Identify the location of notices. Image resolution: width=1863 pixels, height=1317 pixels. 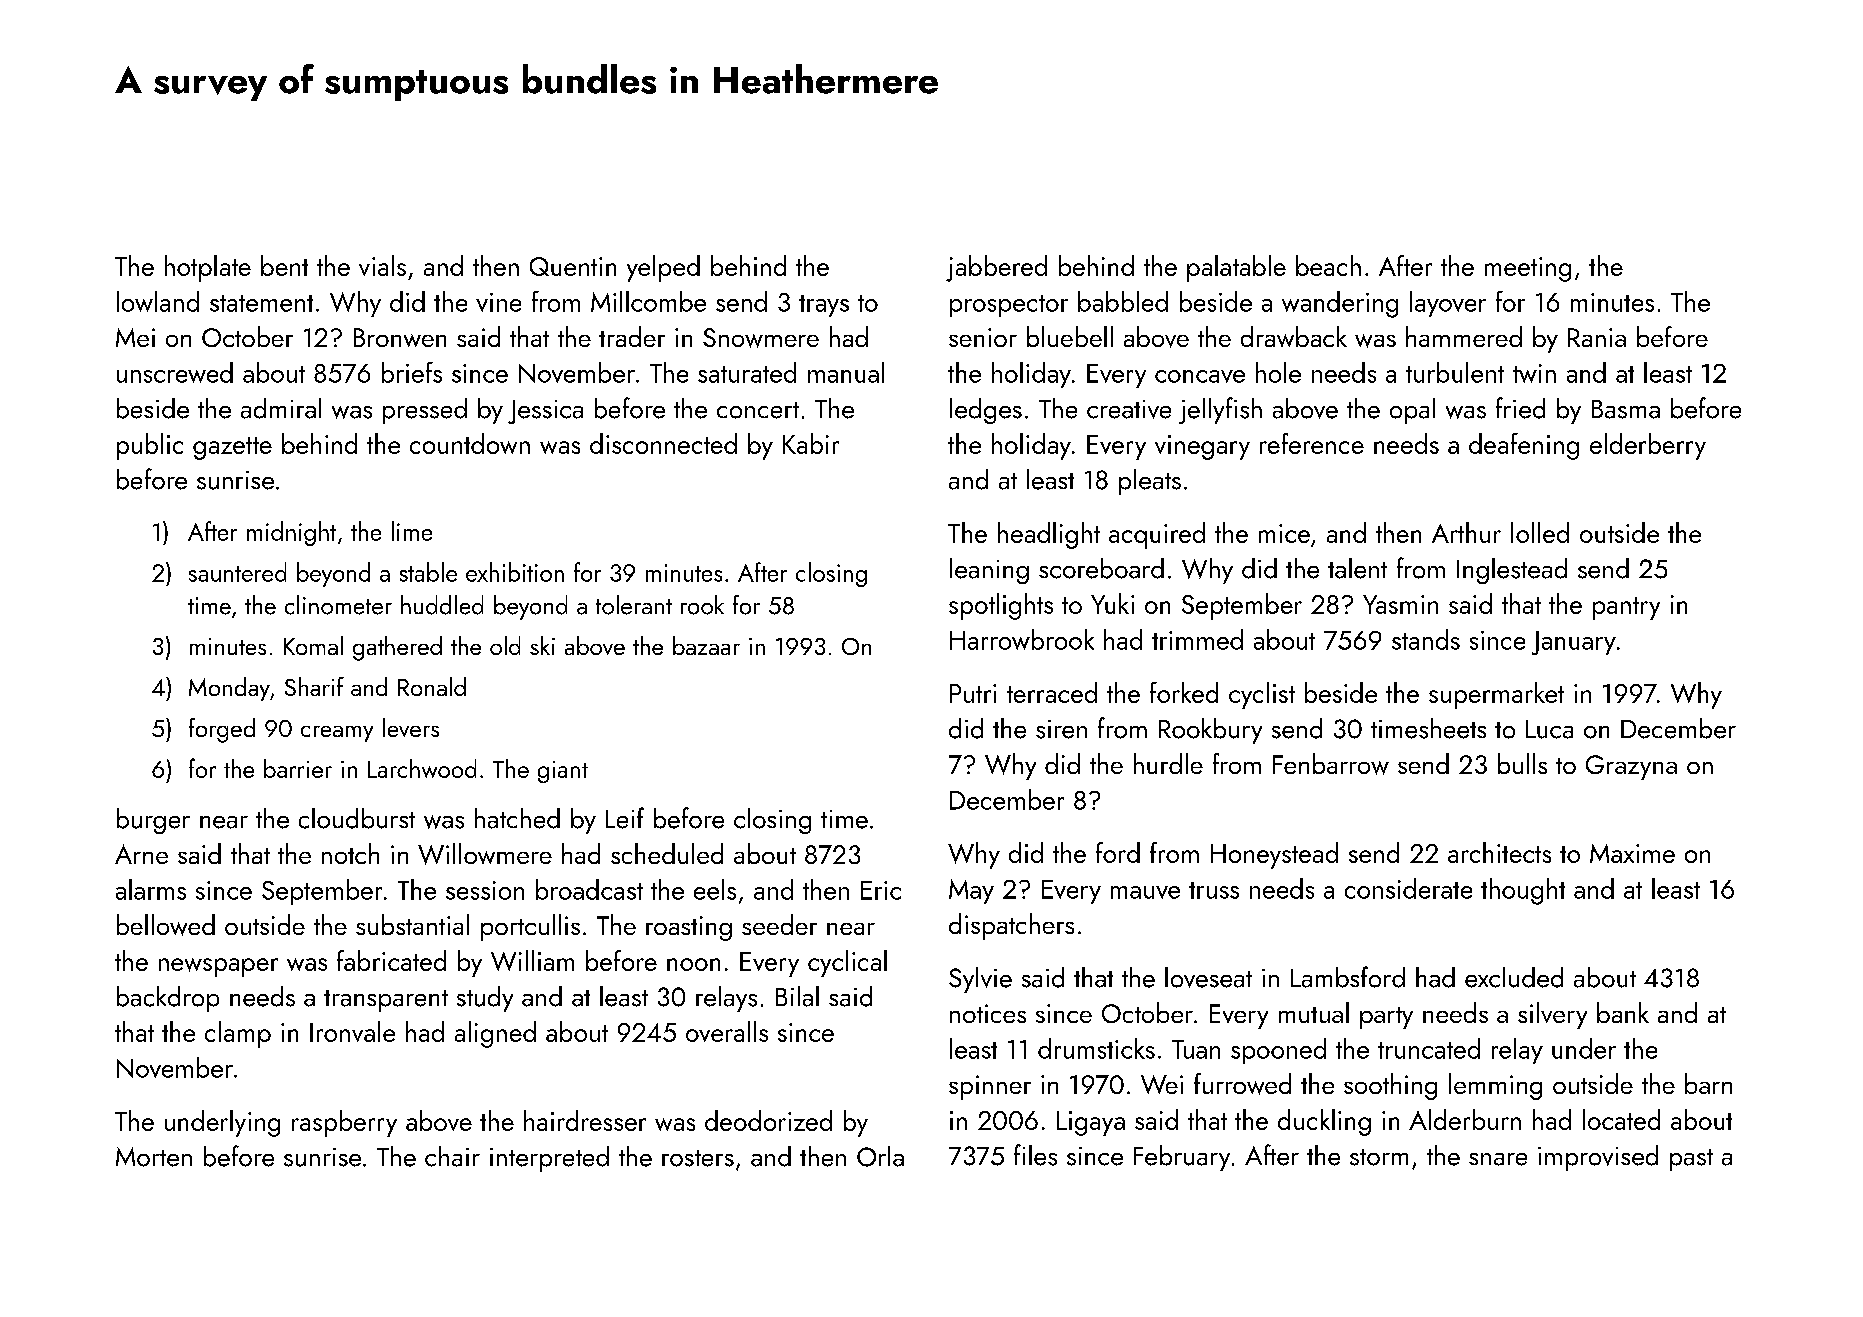
(988, 1013).
